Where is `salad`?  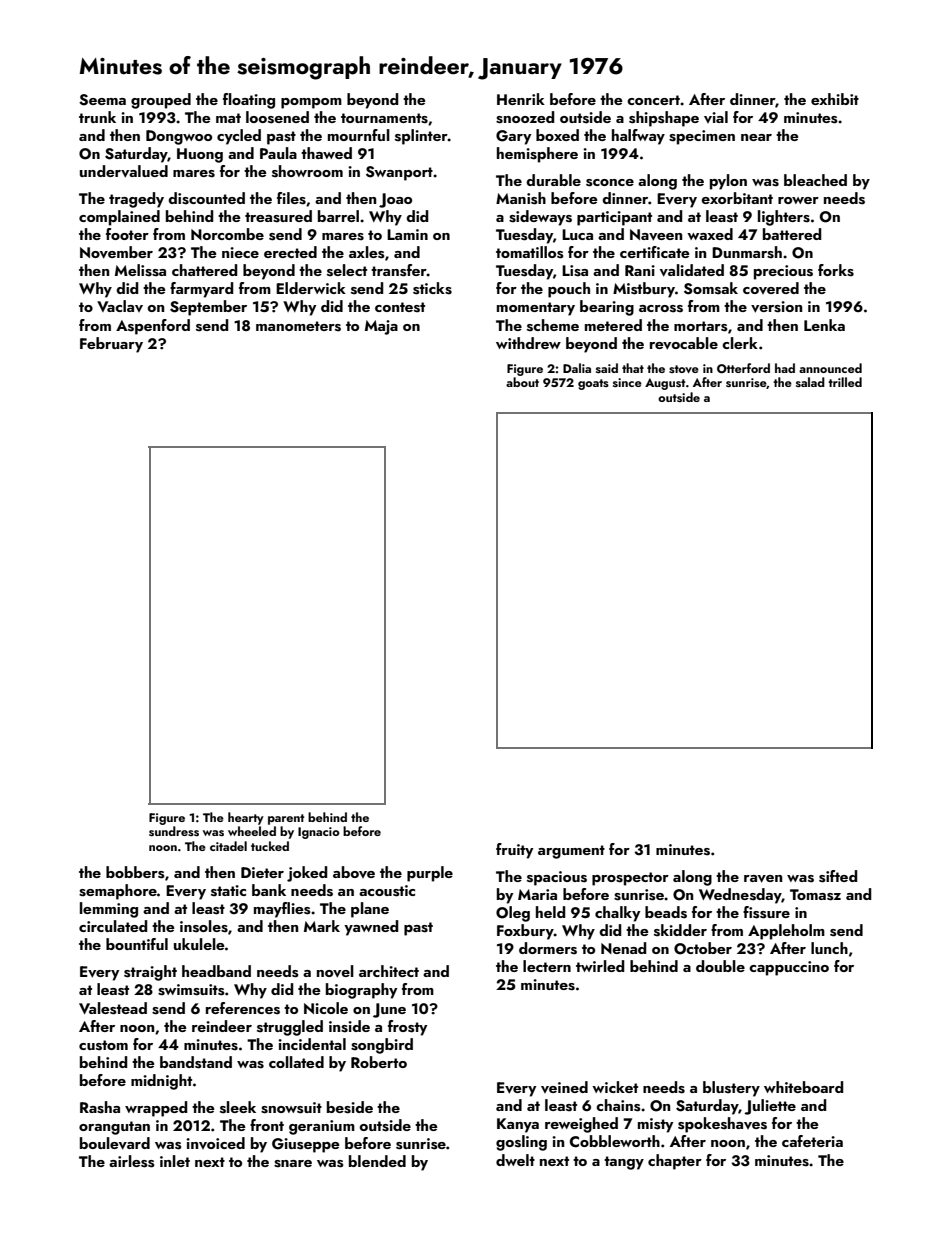 salad is located at coordinates (810, 382).
